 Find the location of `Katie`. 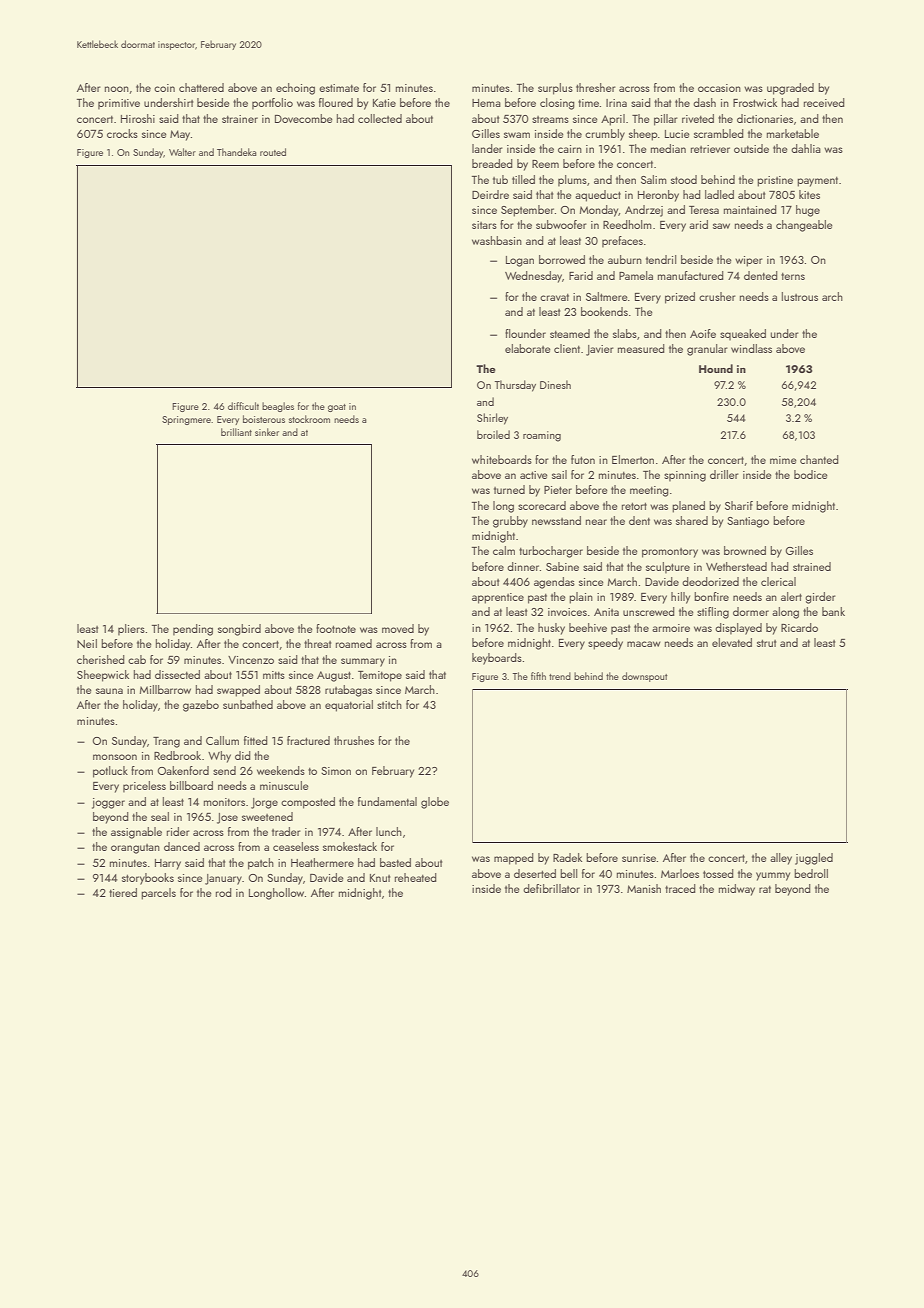

Katie is located at coordinates (384, 103).
